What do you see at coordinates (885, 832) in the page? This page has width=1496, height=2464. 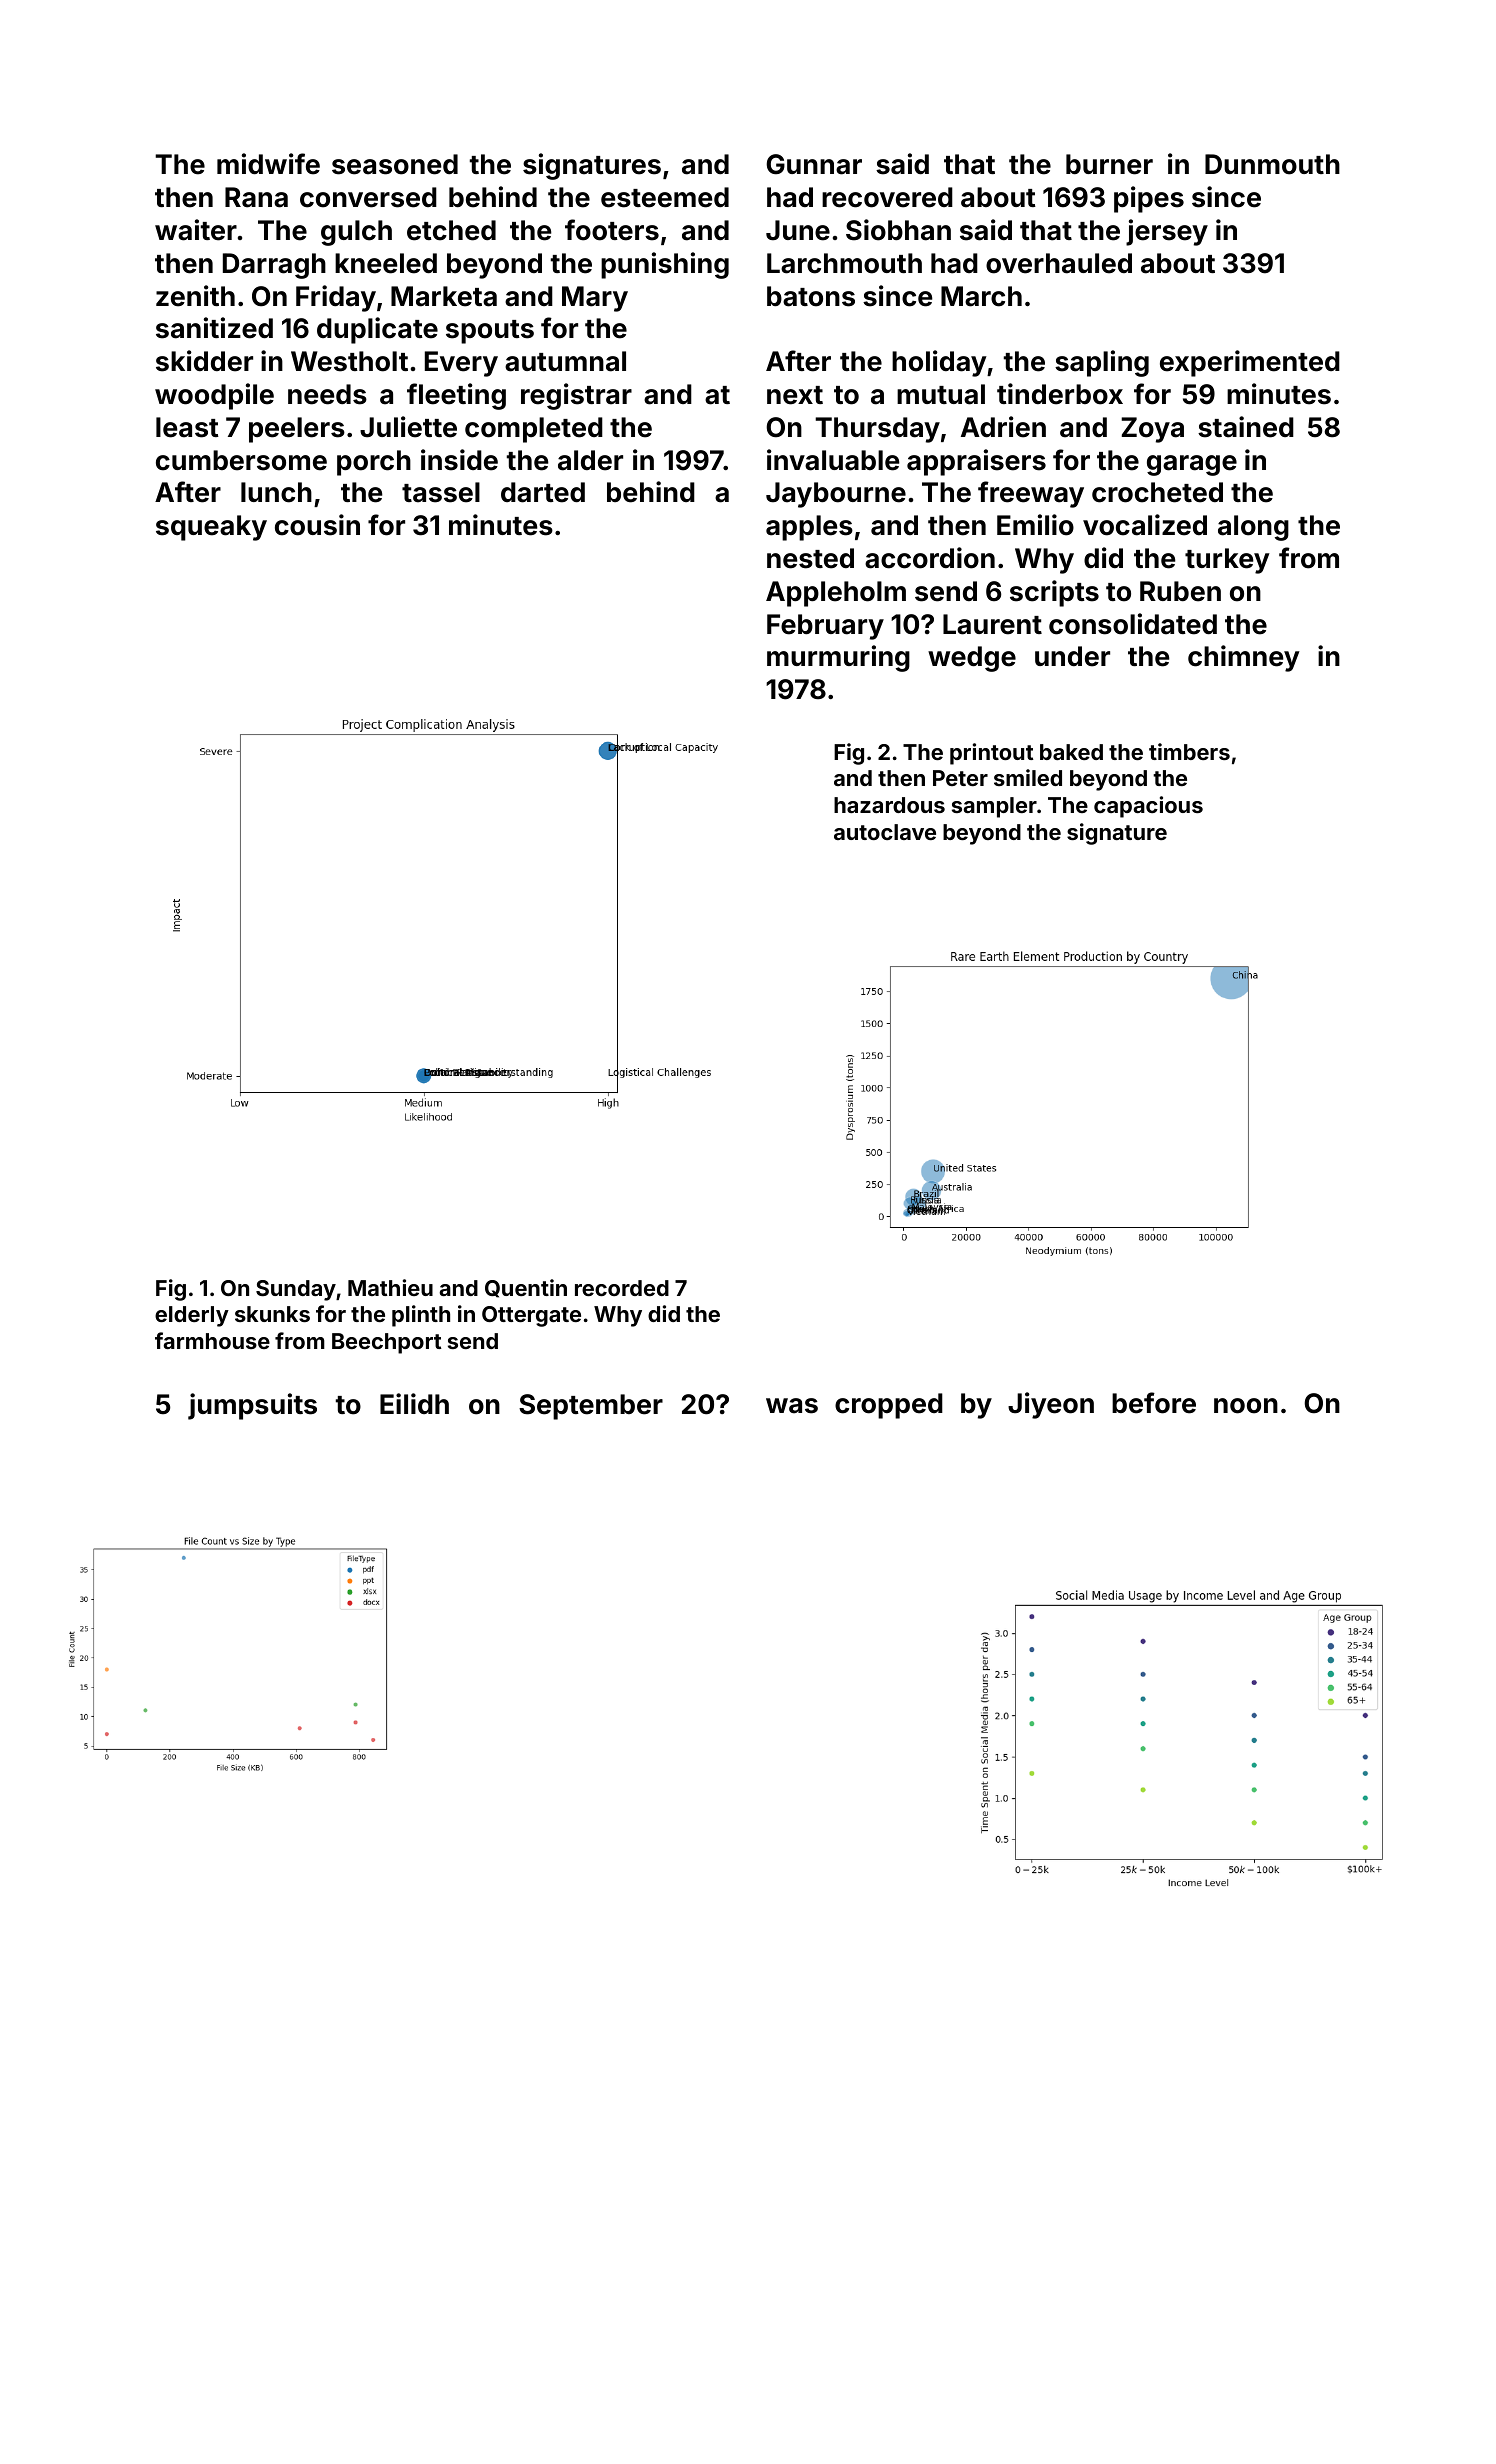 I see `autoclave` at bounding box center [885, 832].
